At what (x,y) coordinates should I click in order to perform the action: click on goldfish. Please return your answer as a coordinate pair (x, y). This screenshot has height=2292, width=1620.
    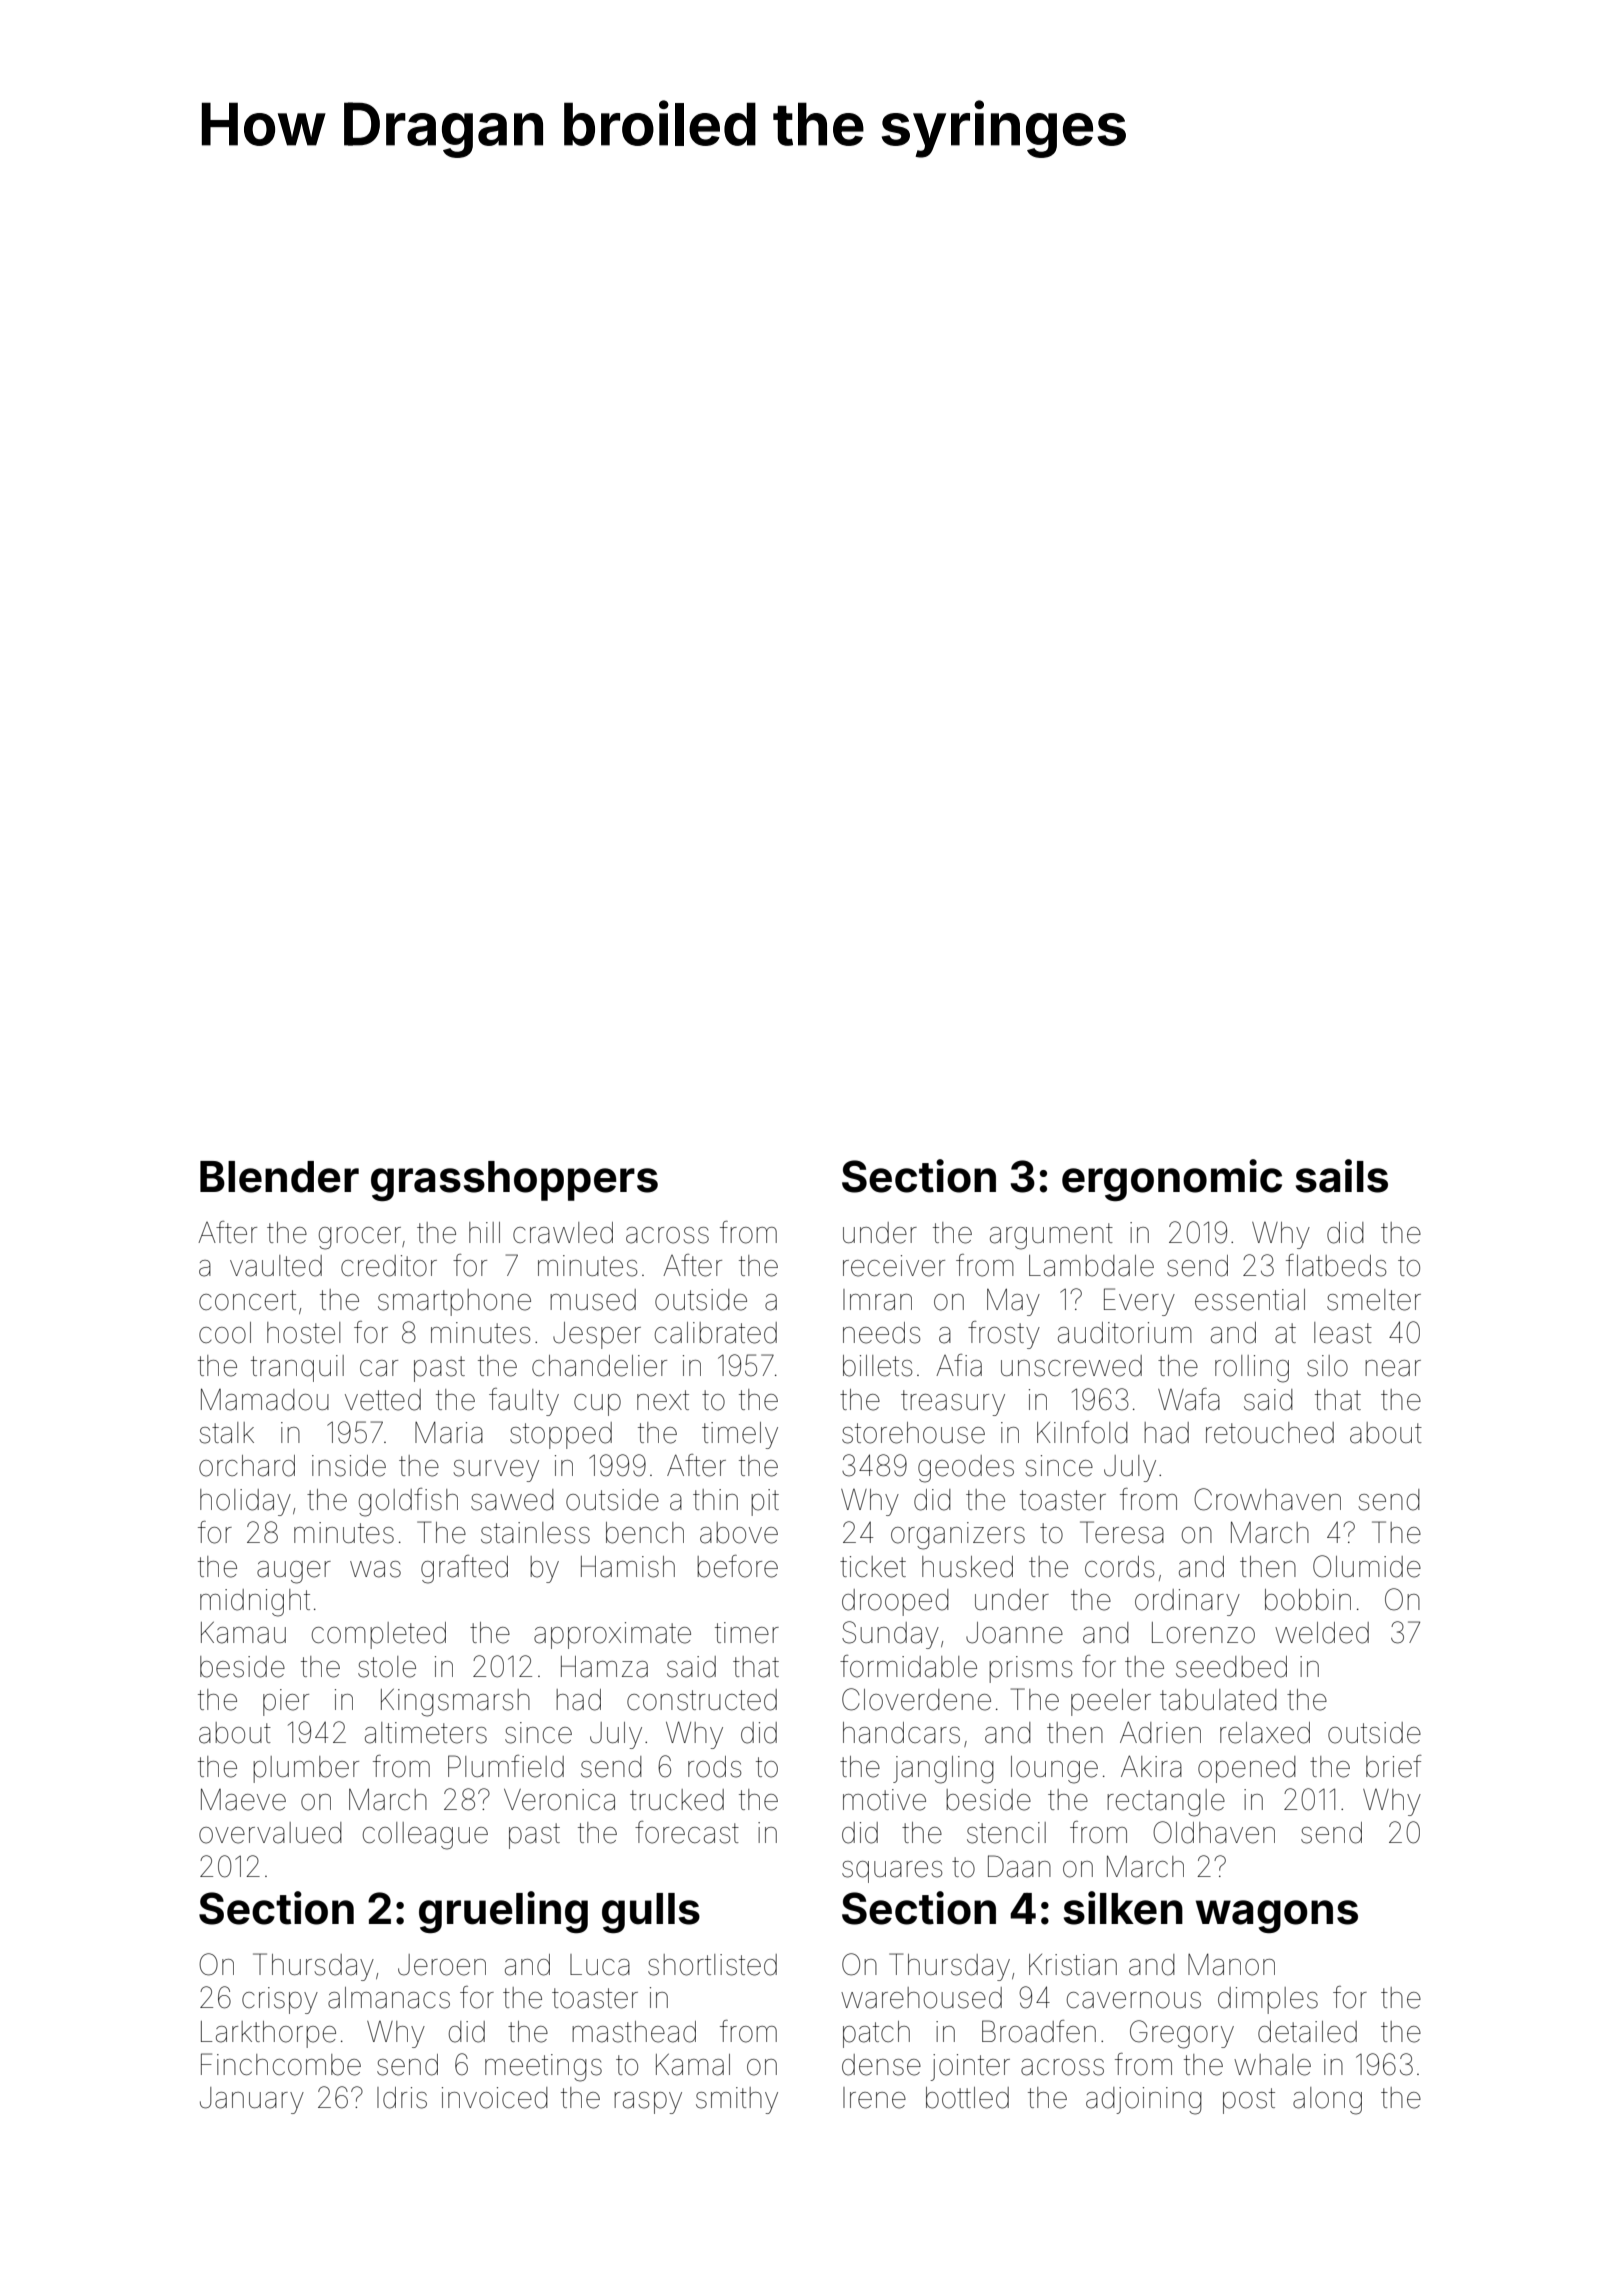
    Looking at the image, I should click on (408, 1502).
